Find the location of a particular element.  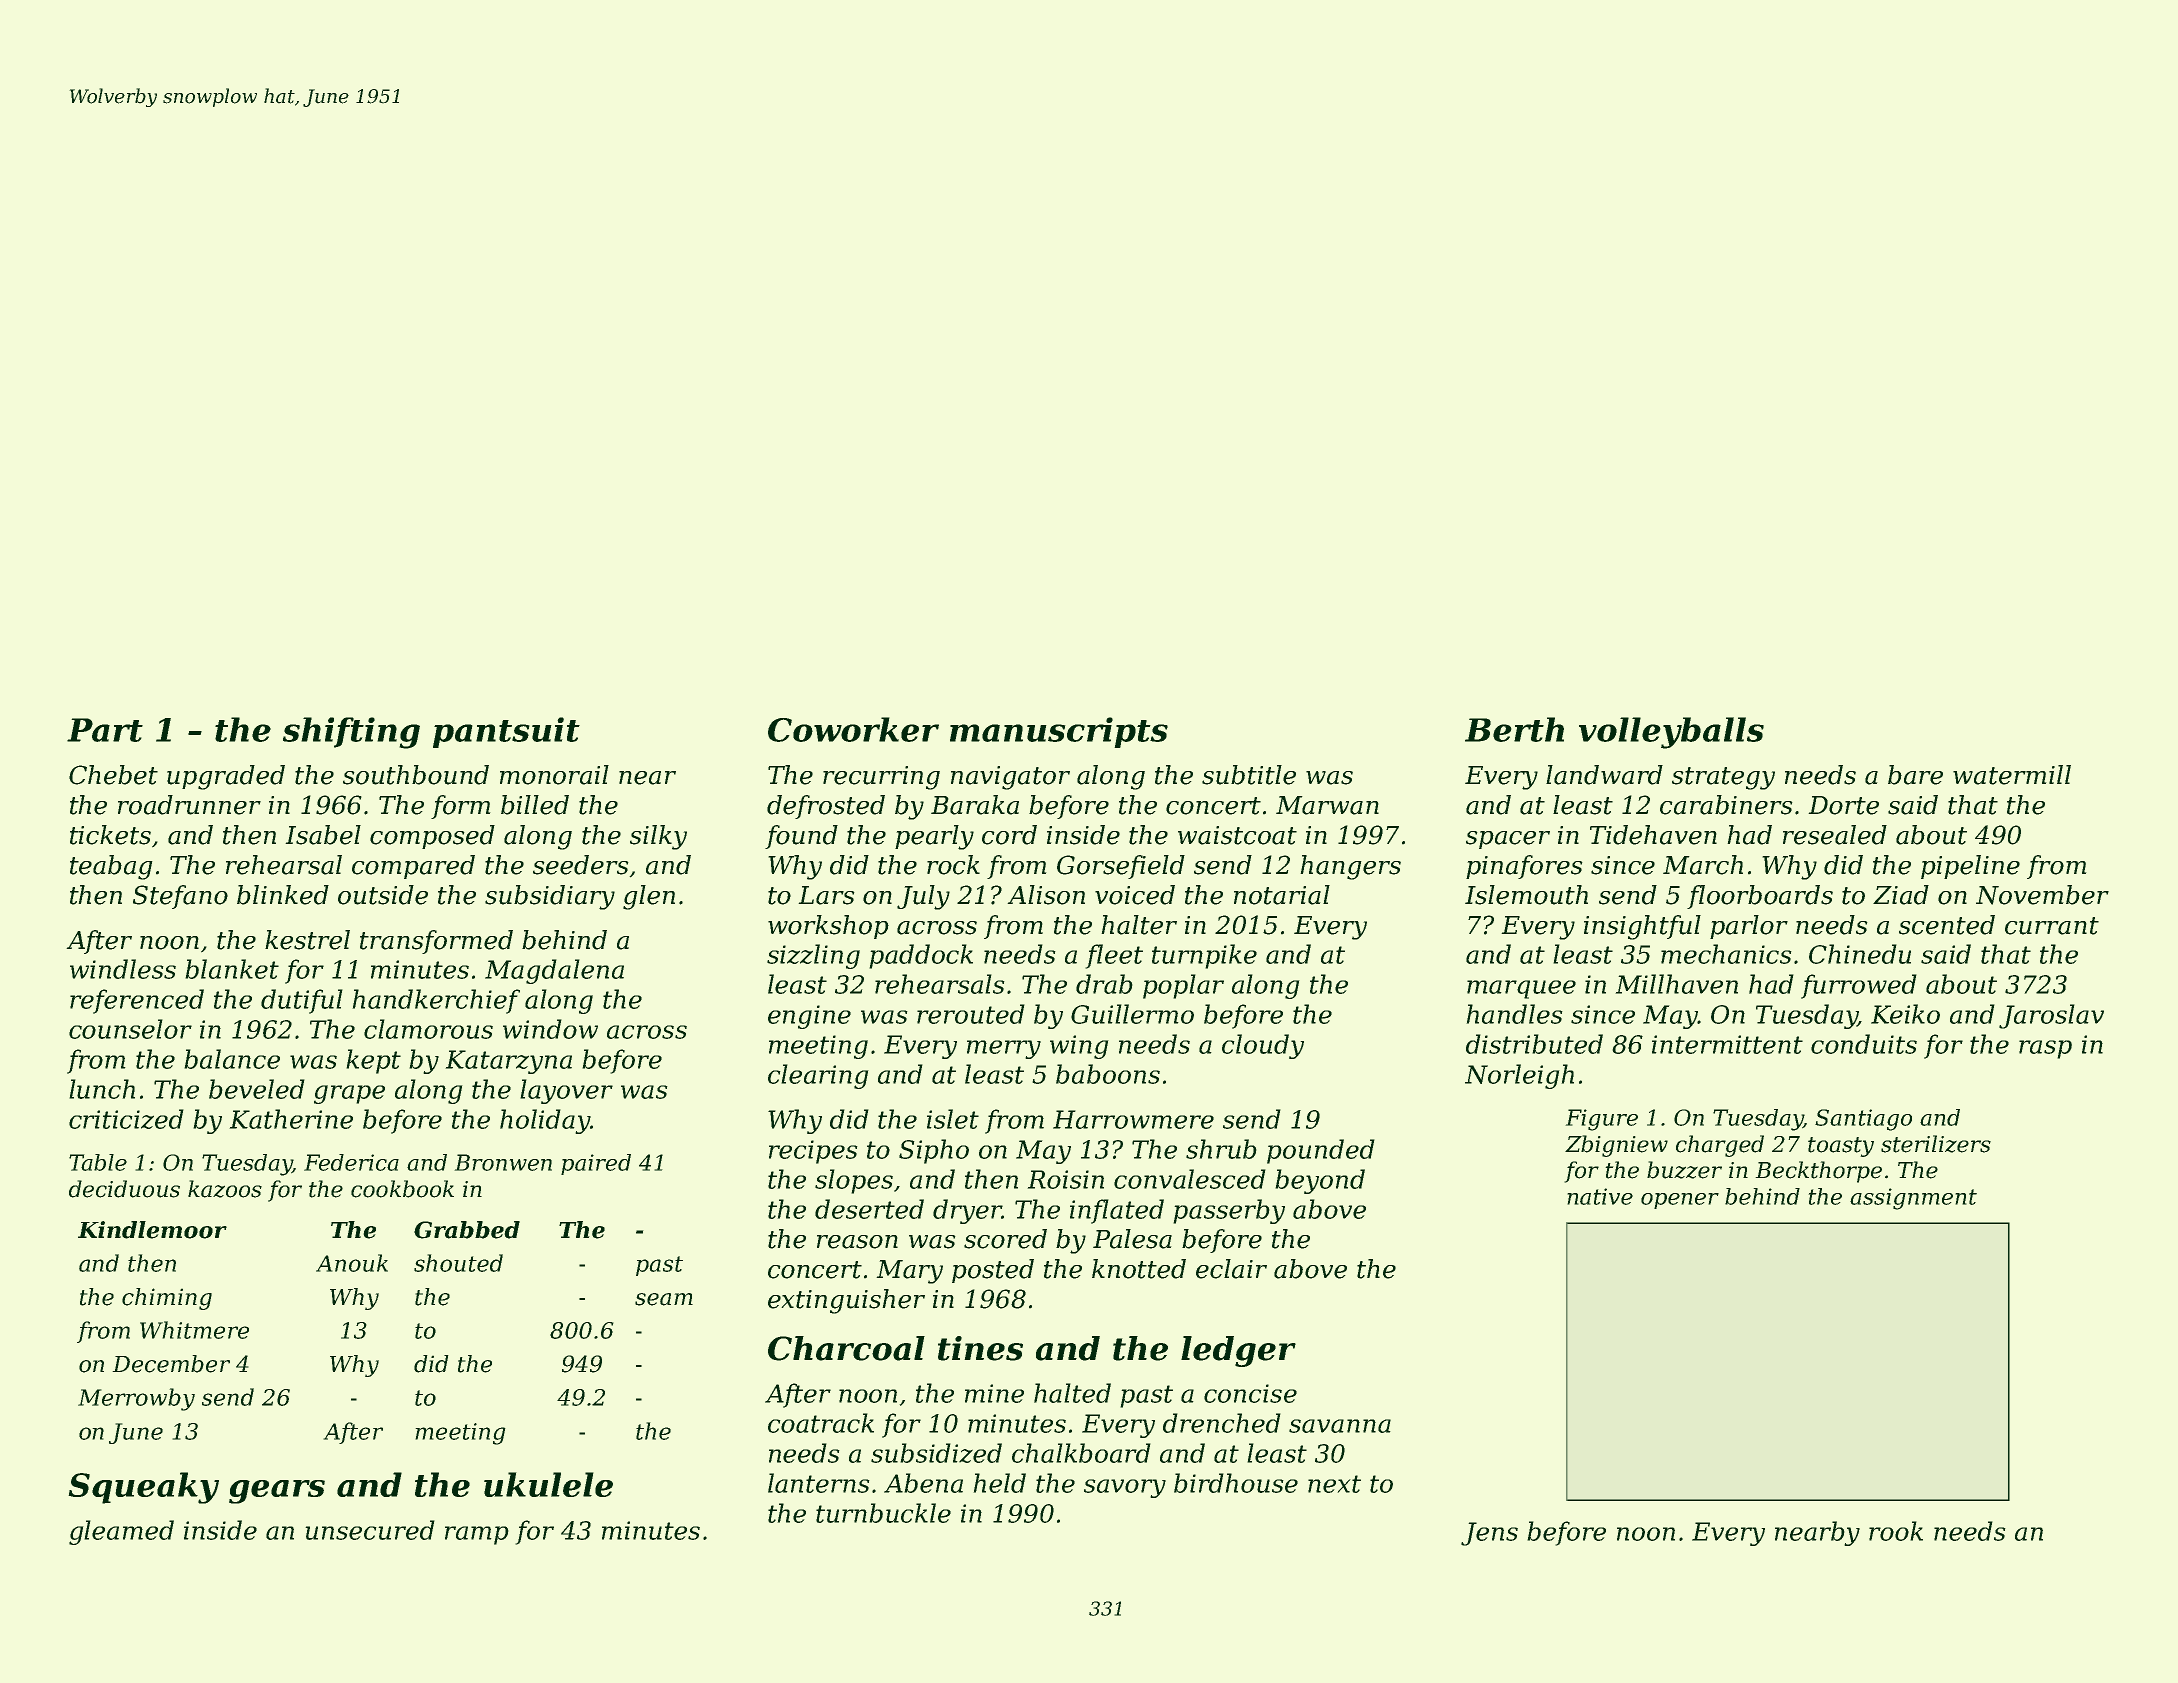

seam is located at coordinates (664, 1299).
